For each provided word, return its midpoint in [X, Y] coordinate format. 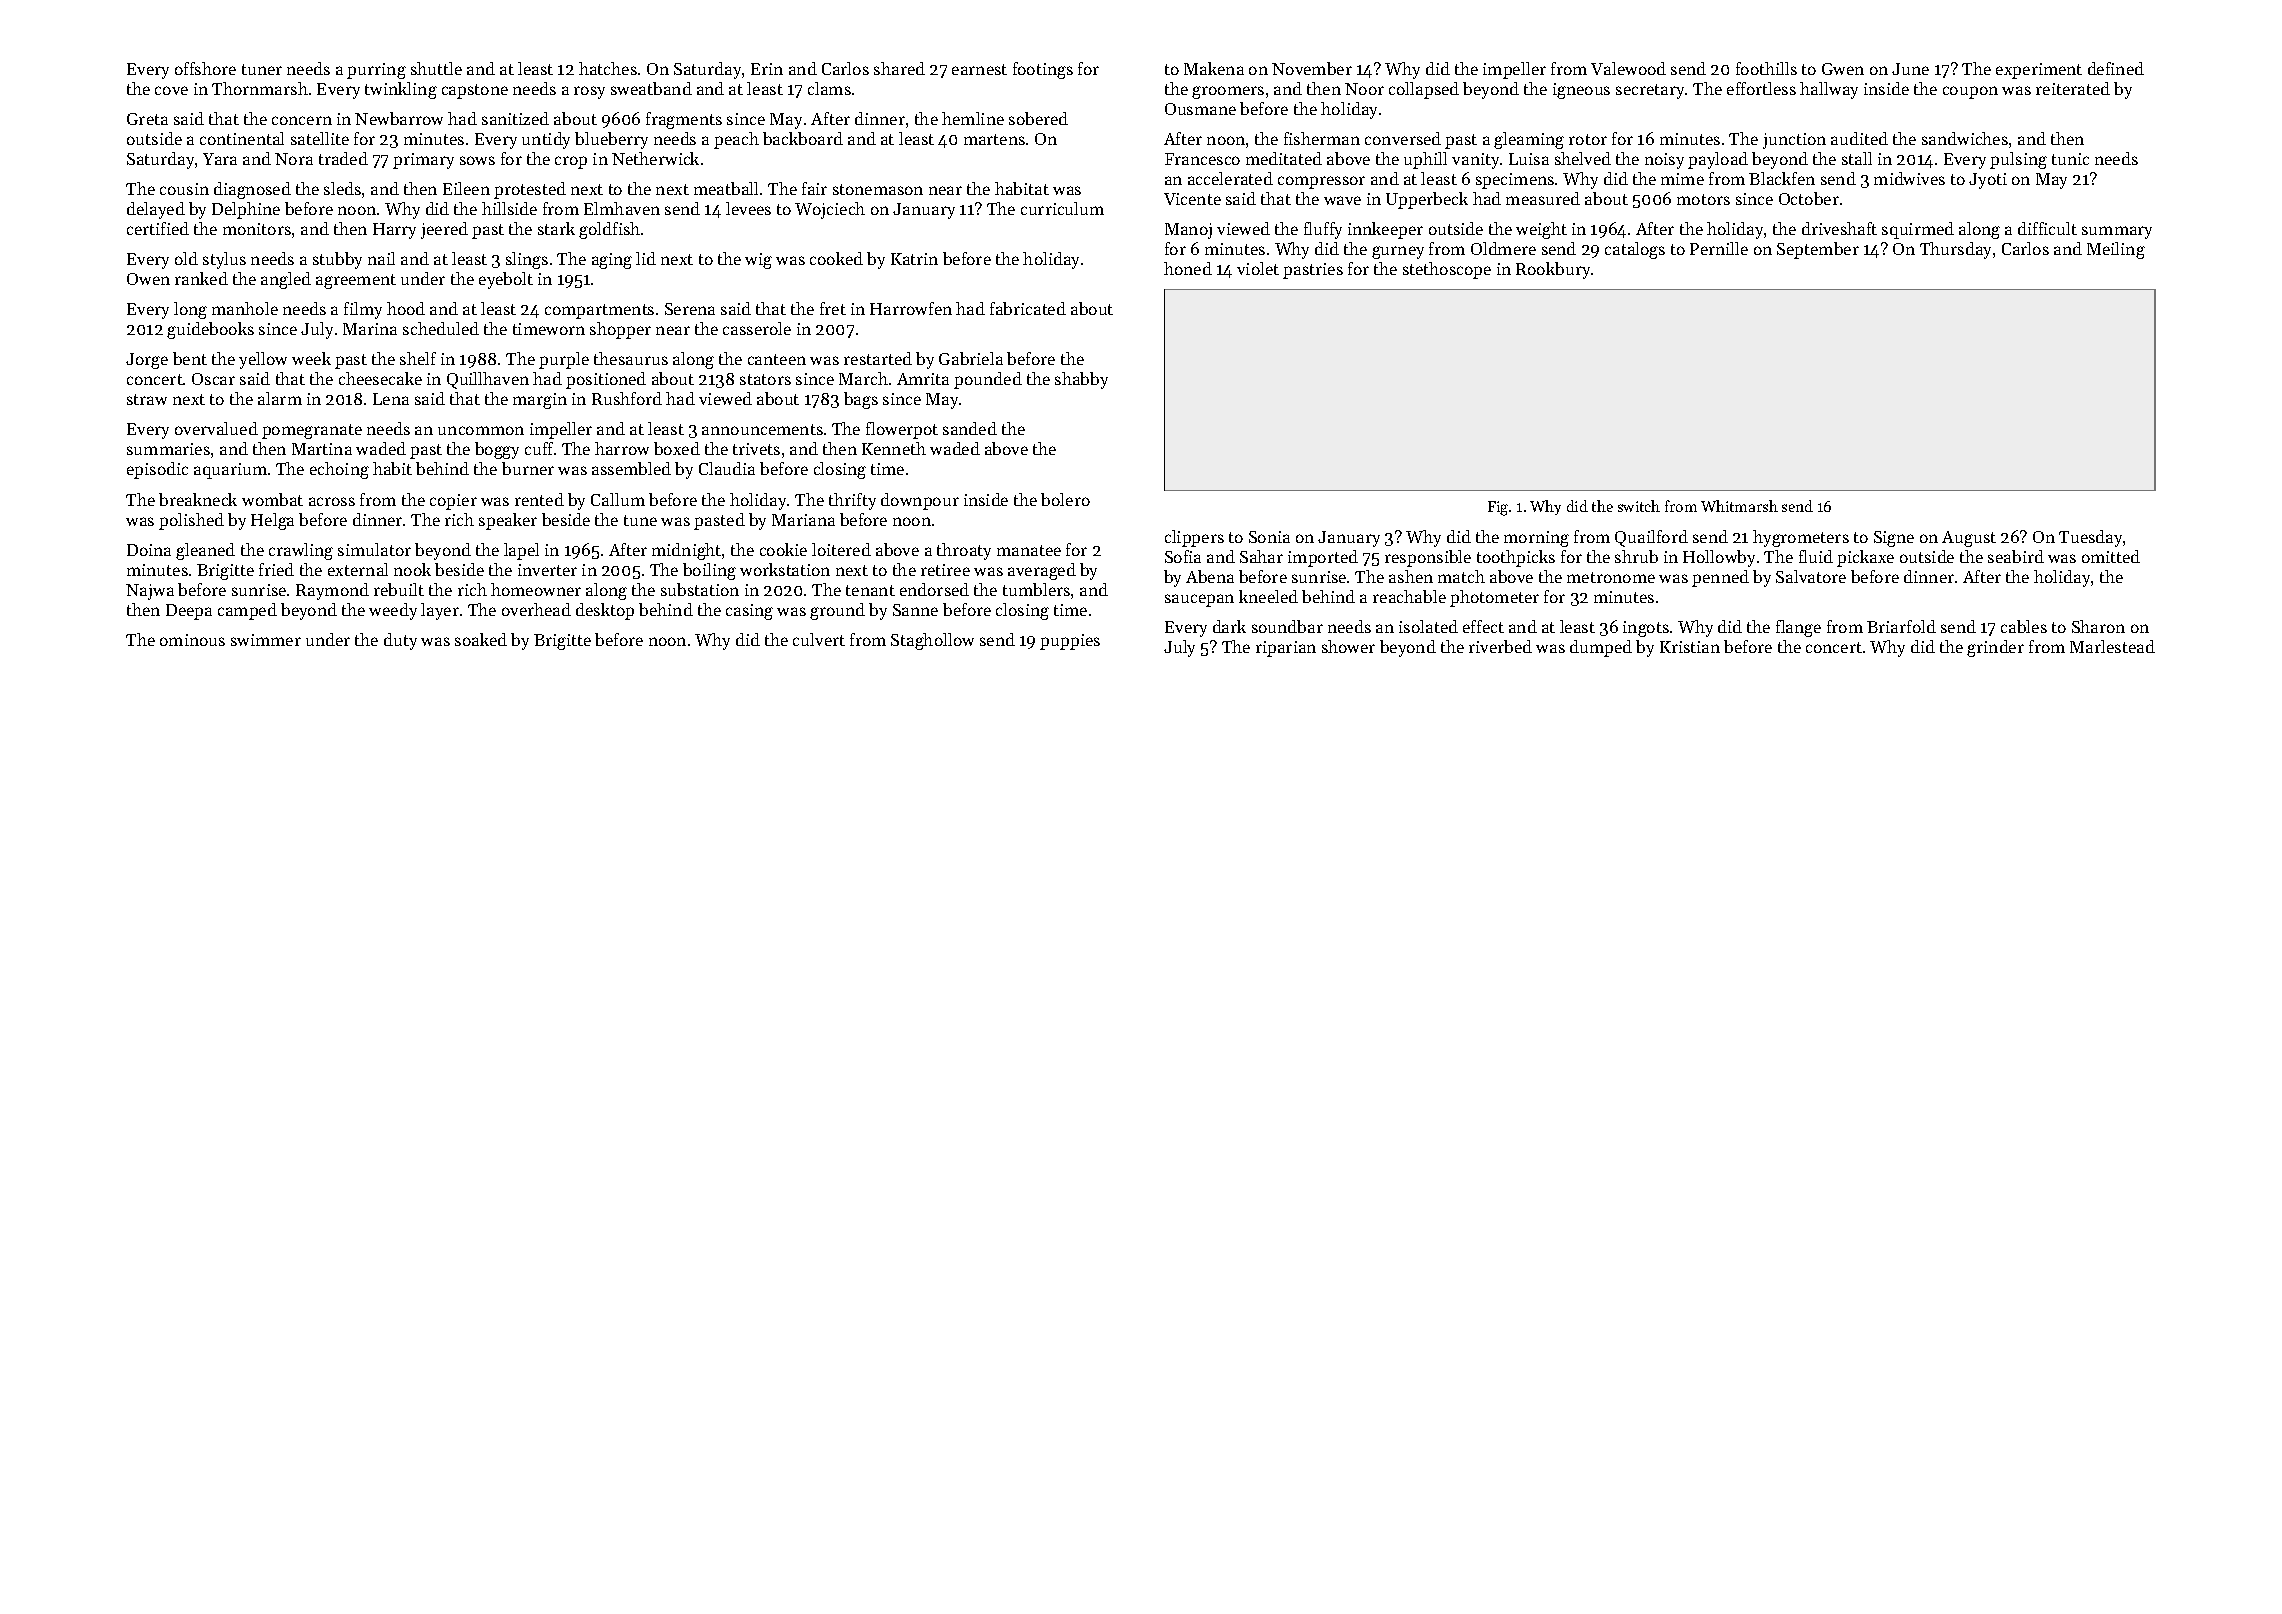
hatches [608, 68]
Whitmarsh [1739, 506]
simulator [374, 549]
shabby [1081, 380]
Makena [1214, 68]
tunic [2070, 159]
